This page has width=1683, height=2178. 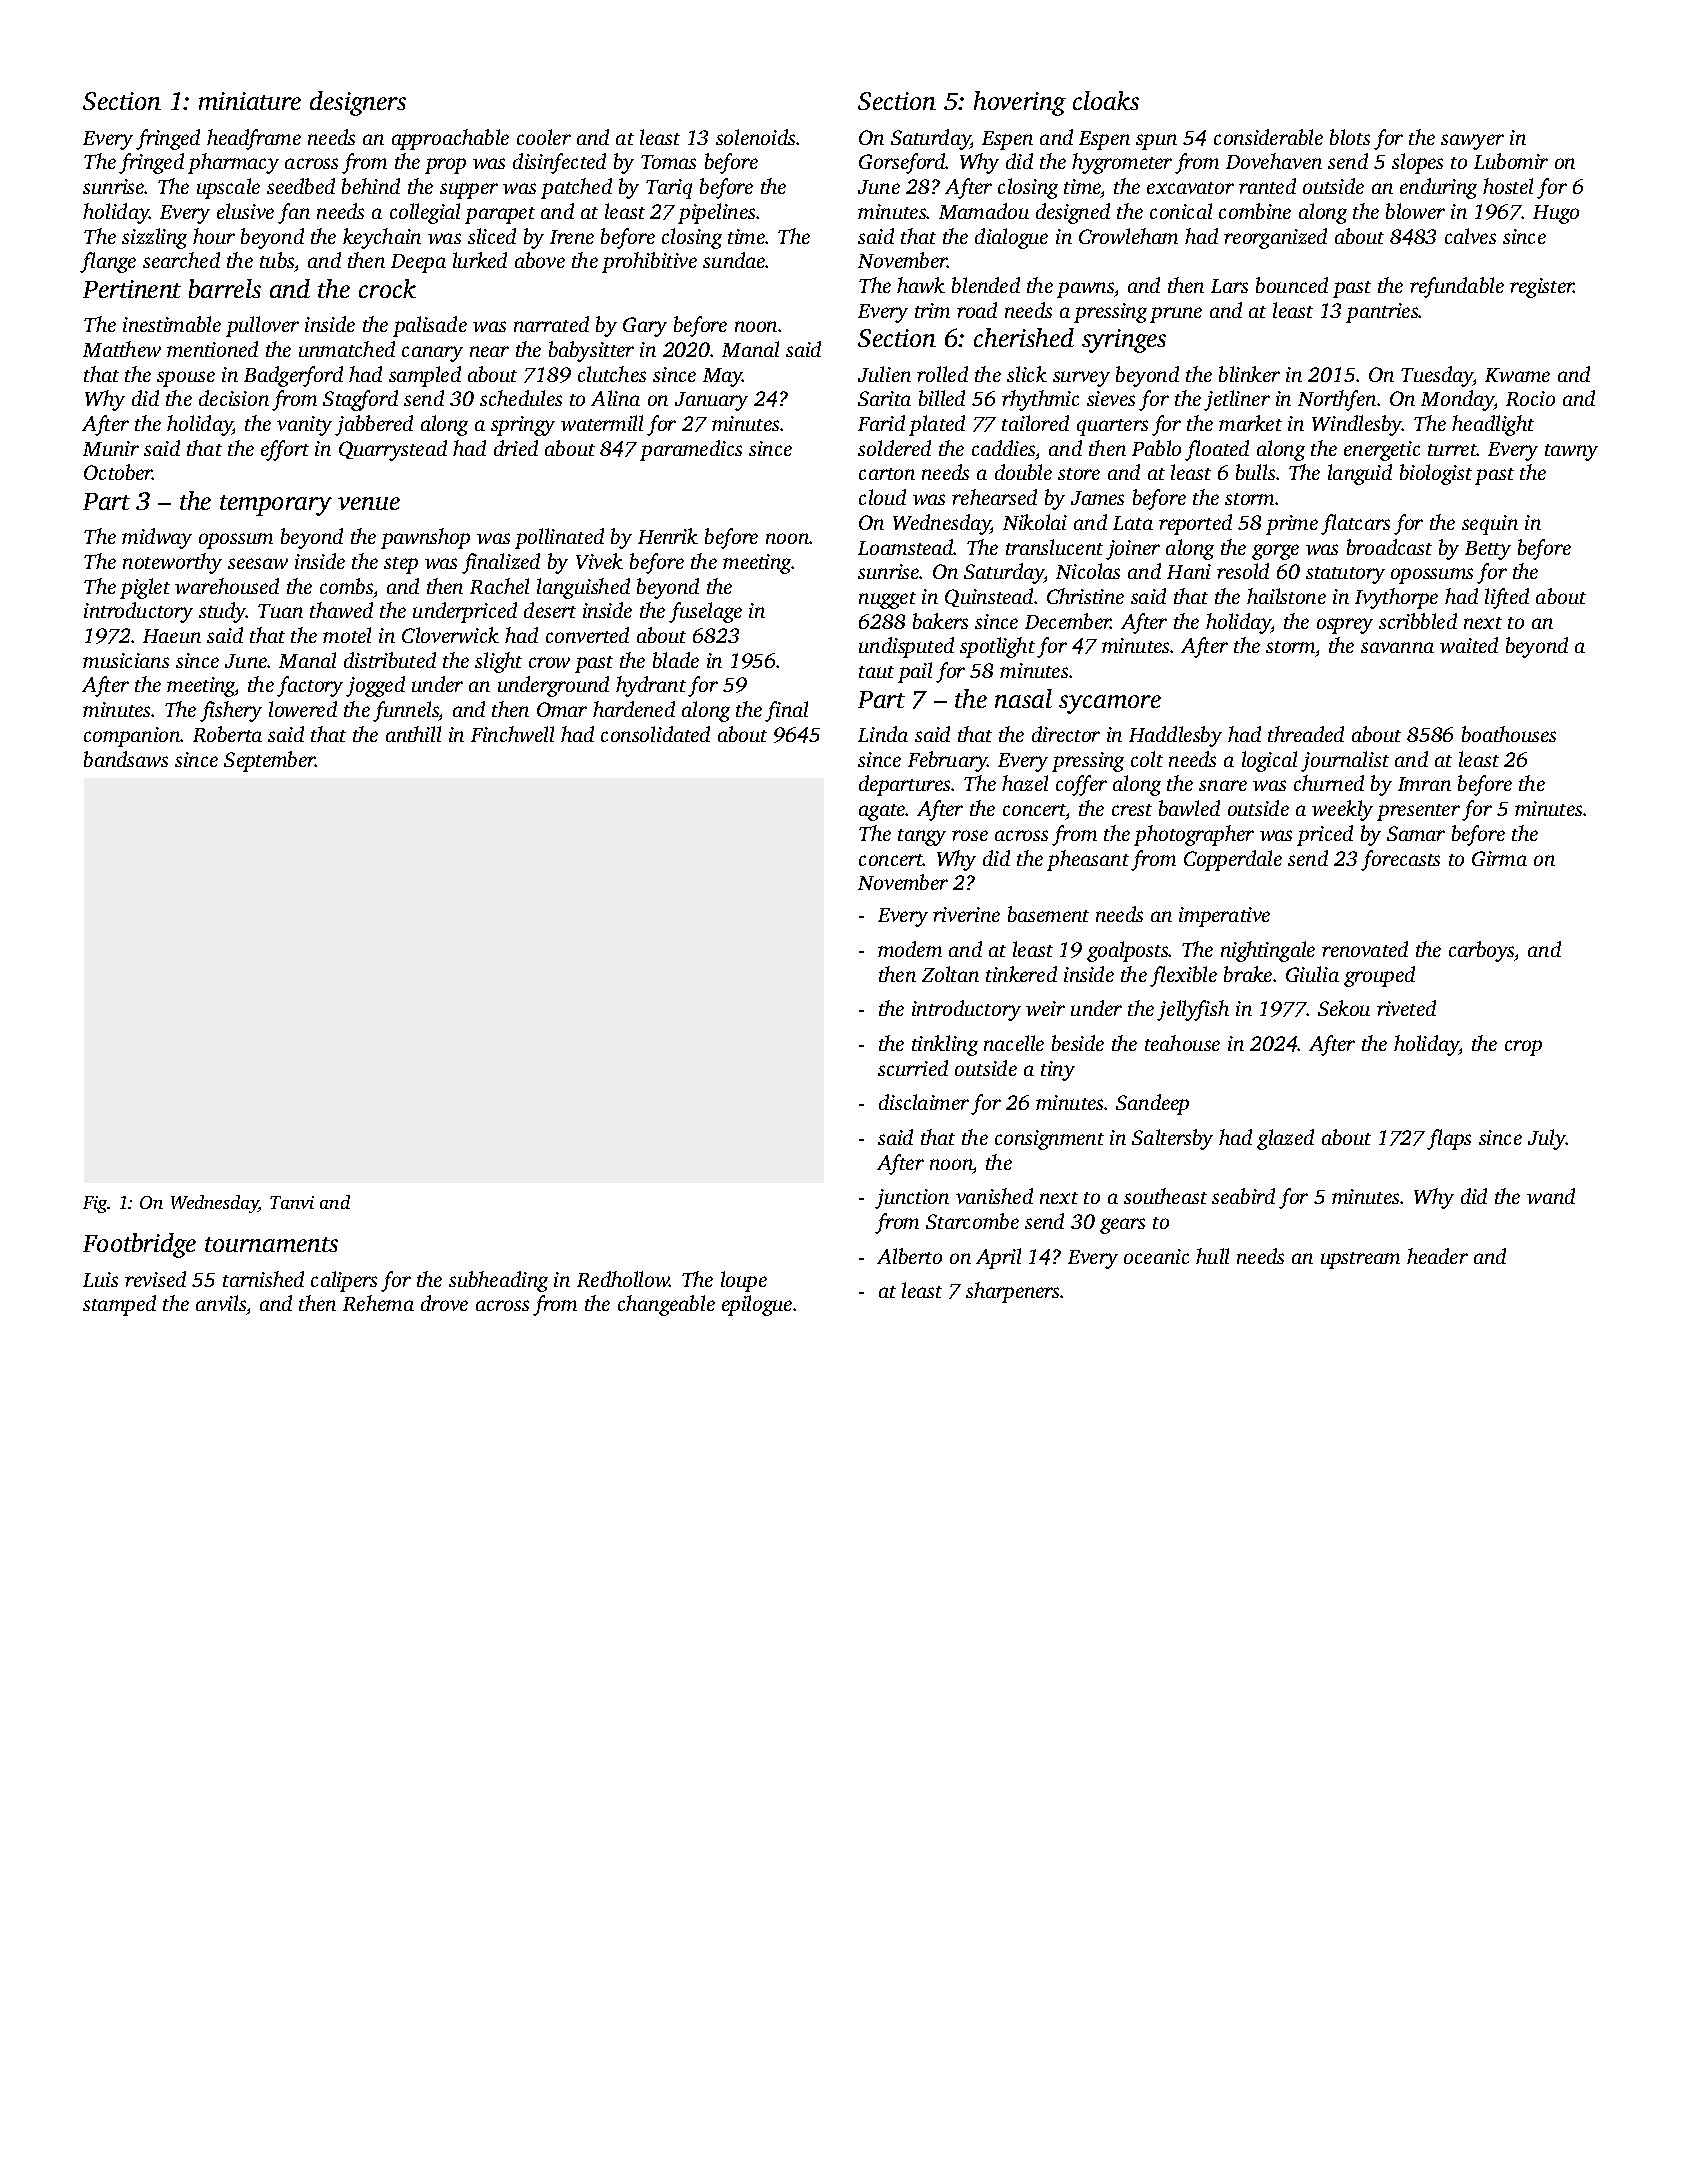 What do you see at coordinates (1355, 524) in the page?
I see `flatcars` at bounding box center [1355, 524].
